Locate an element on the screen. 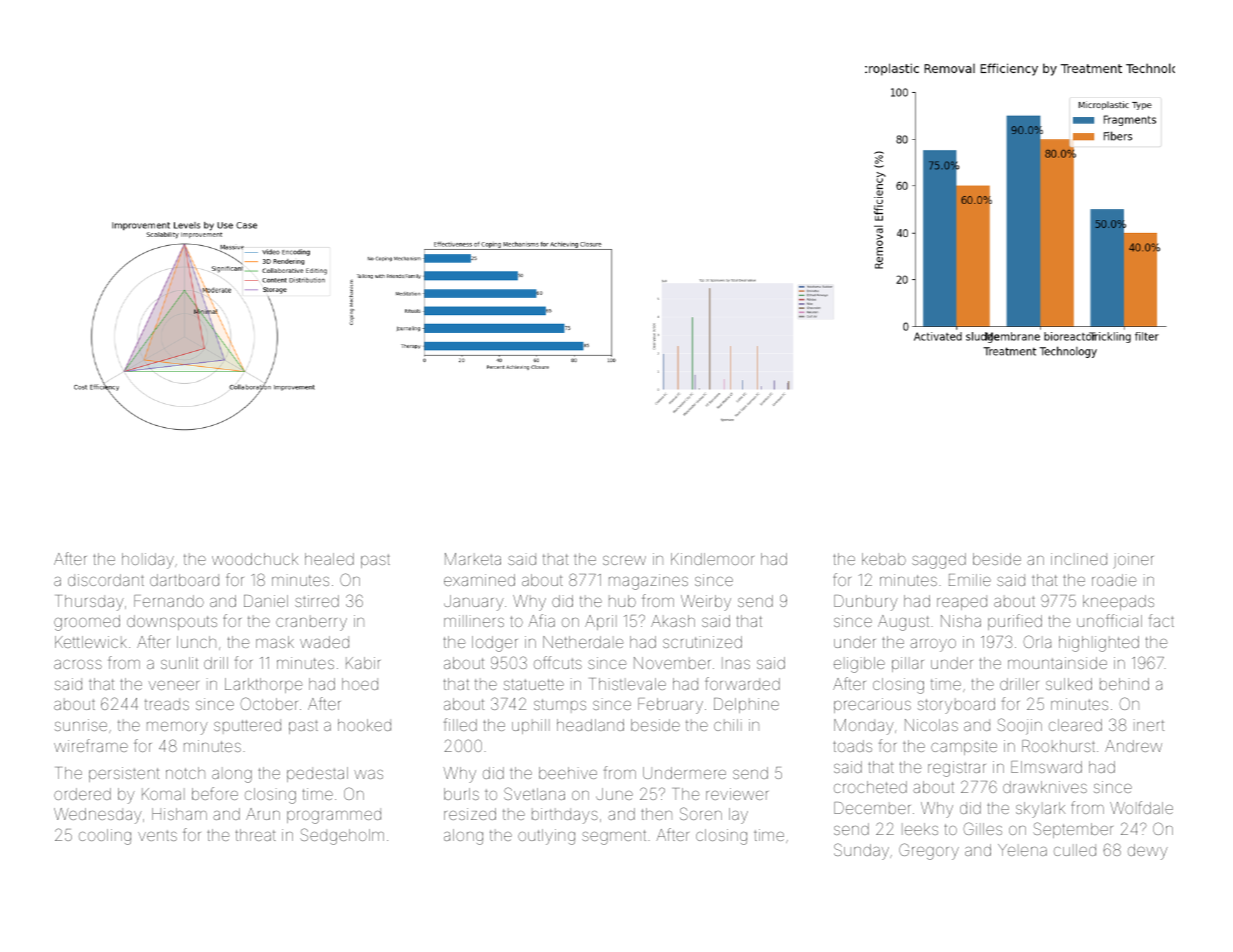 The image size is (1233, 952). joiner is located at coordinates (1133, 561).
